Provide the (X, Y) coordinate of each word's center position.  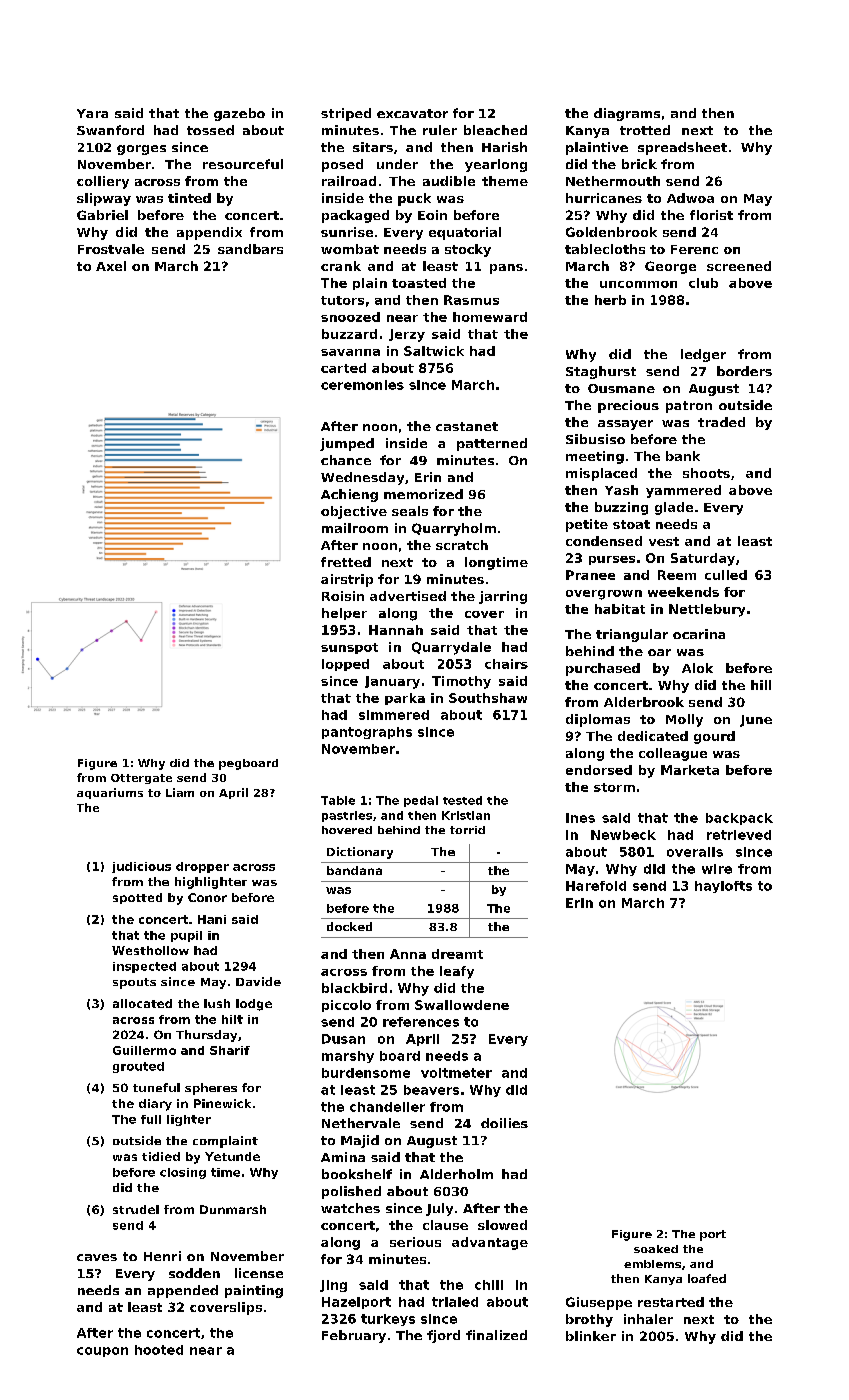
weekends (683, 592)
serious (415, 1242)
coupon (102, 1352)
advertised (408, 596)
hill (761, 685)
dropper (202, 867)
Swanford (110, 130)
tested (462, 800)
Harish (504, 147)
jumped (347, 444)
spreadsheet (682, 148)
